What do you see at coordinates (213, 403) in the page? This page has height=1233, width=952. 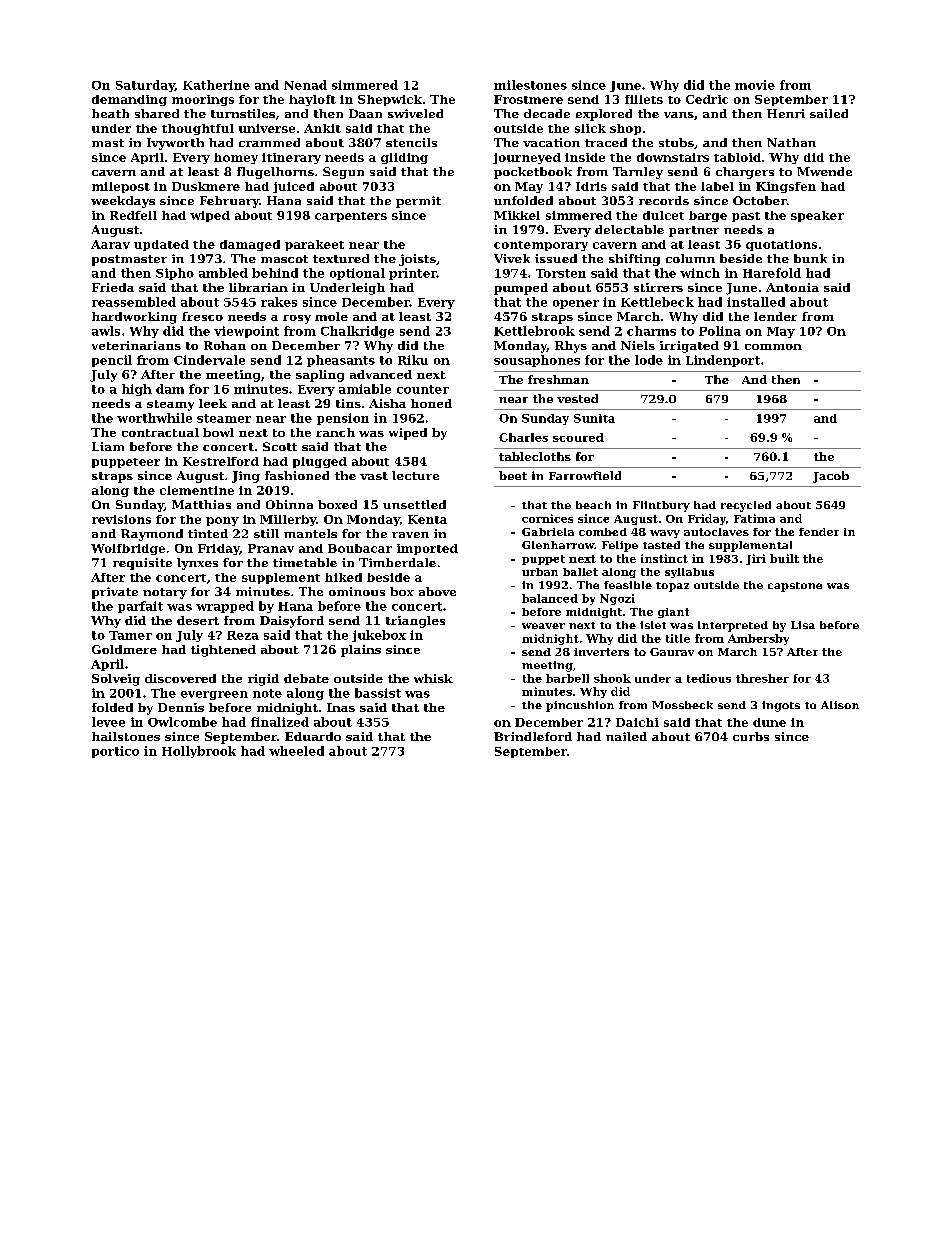 I see `leek` at bounding box center [213, 403].
